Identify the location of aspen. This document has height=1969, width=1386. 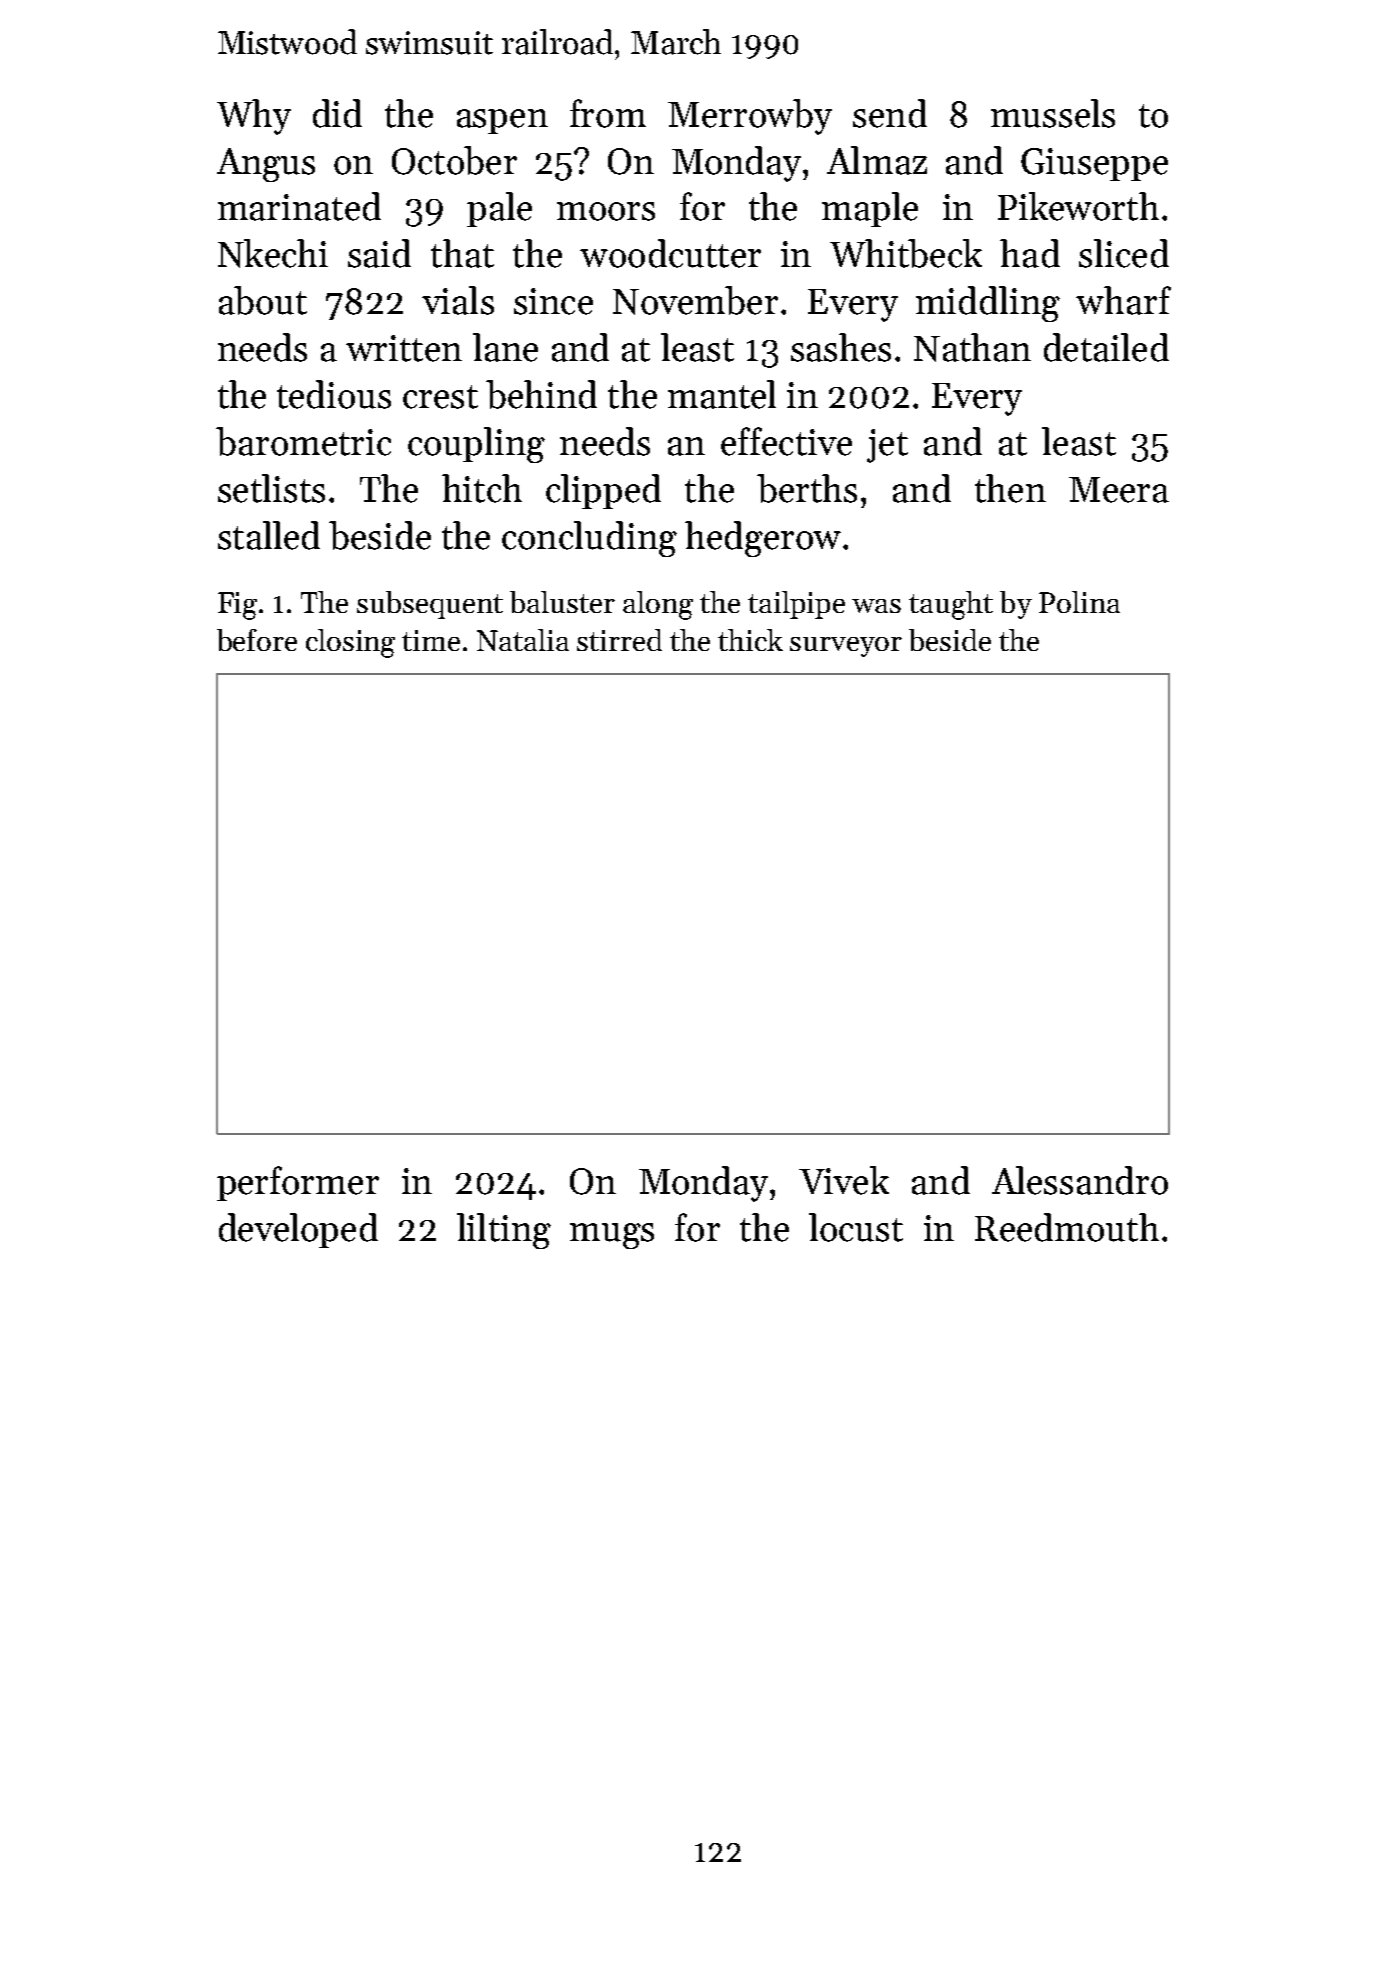
(502, 121).
